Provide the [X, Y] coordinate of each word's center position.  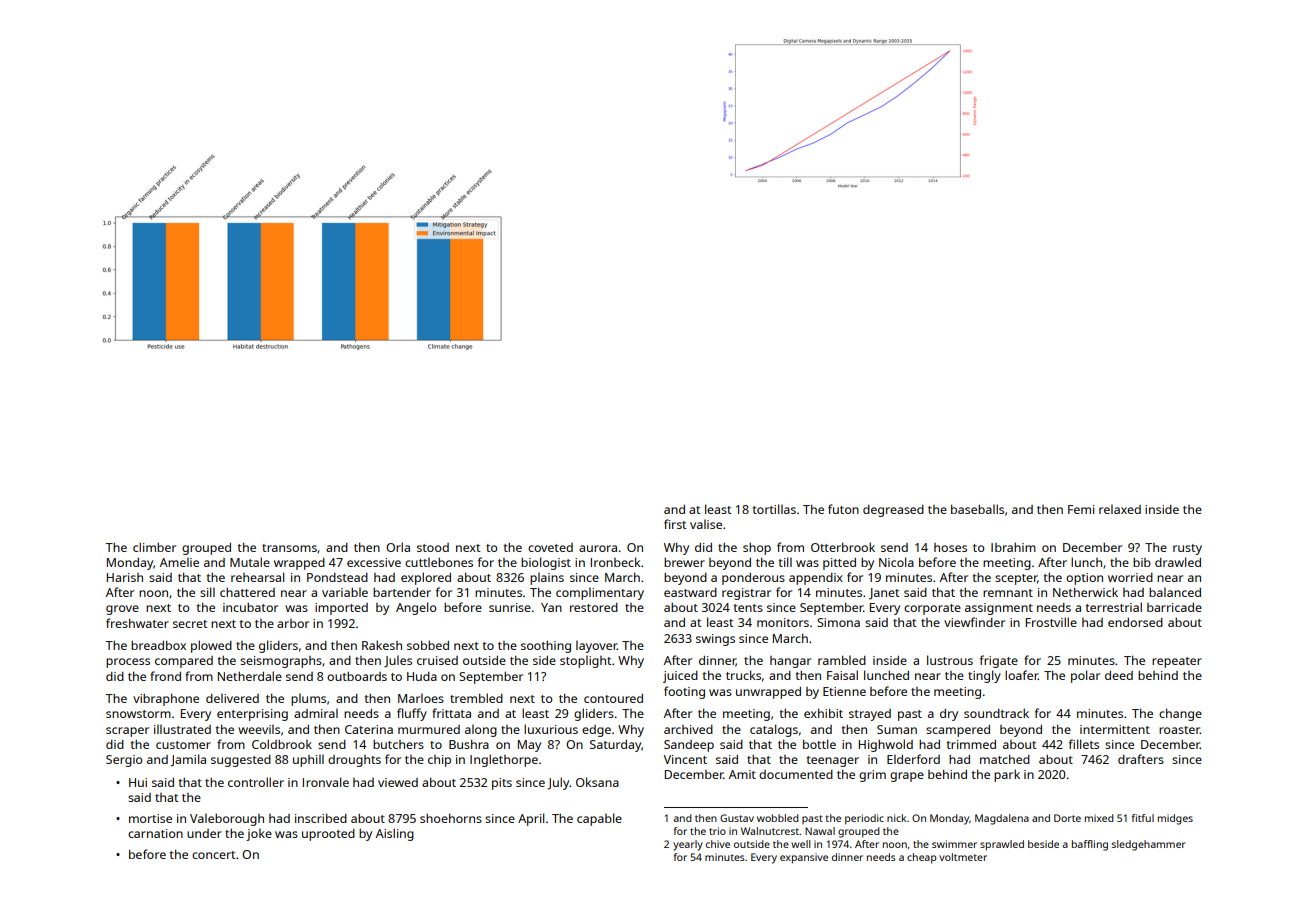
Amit [742, 774]
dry [949, 715]
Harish [125, 577]
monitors [783, 622]
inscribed [321, 818]
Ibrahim [1013, 547]
